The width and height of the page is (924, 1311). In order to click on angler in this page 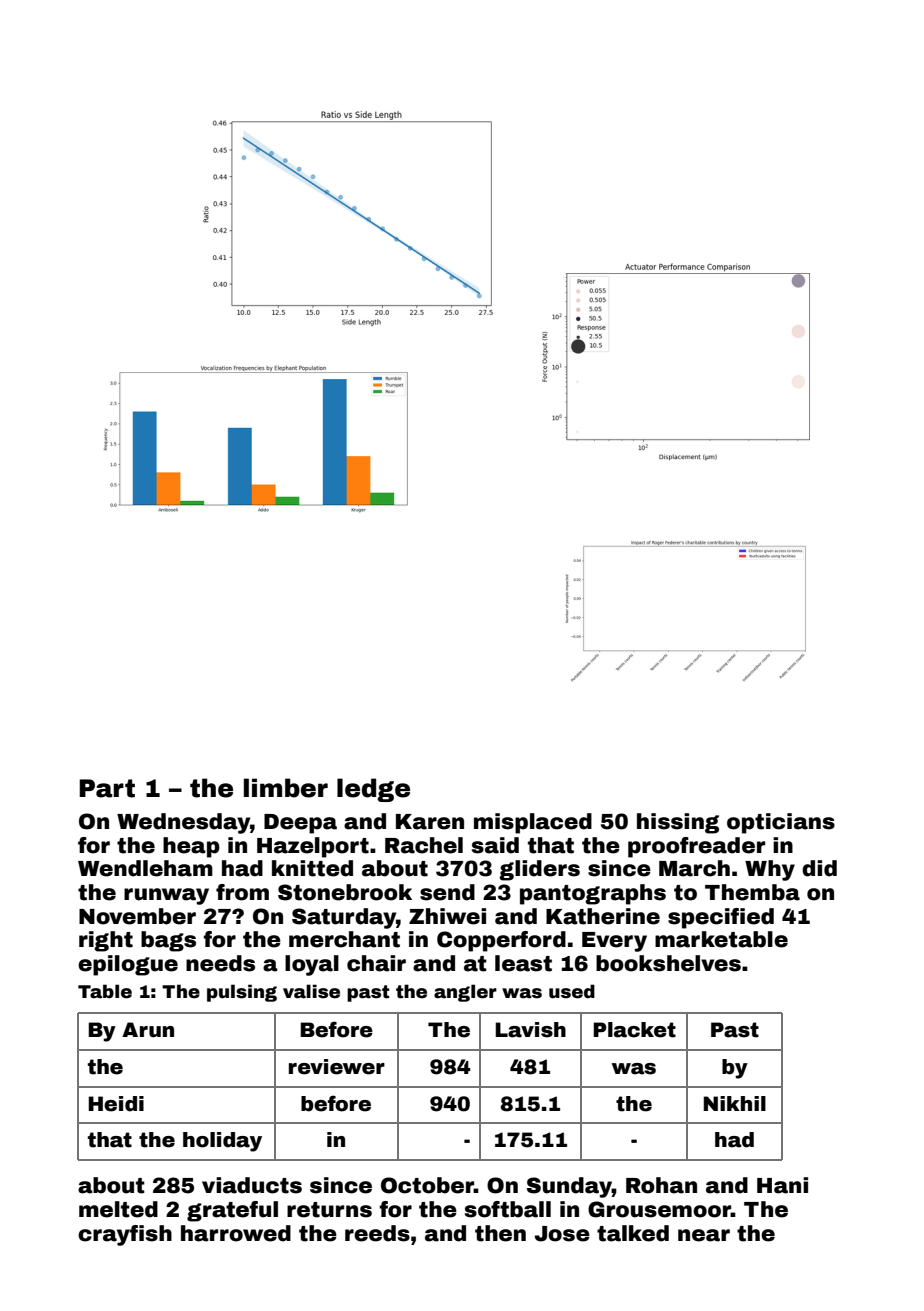, I will do `click(465, 993)`.
